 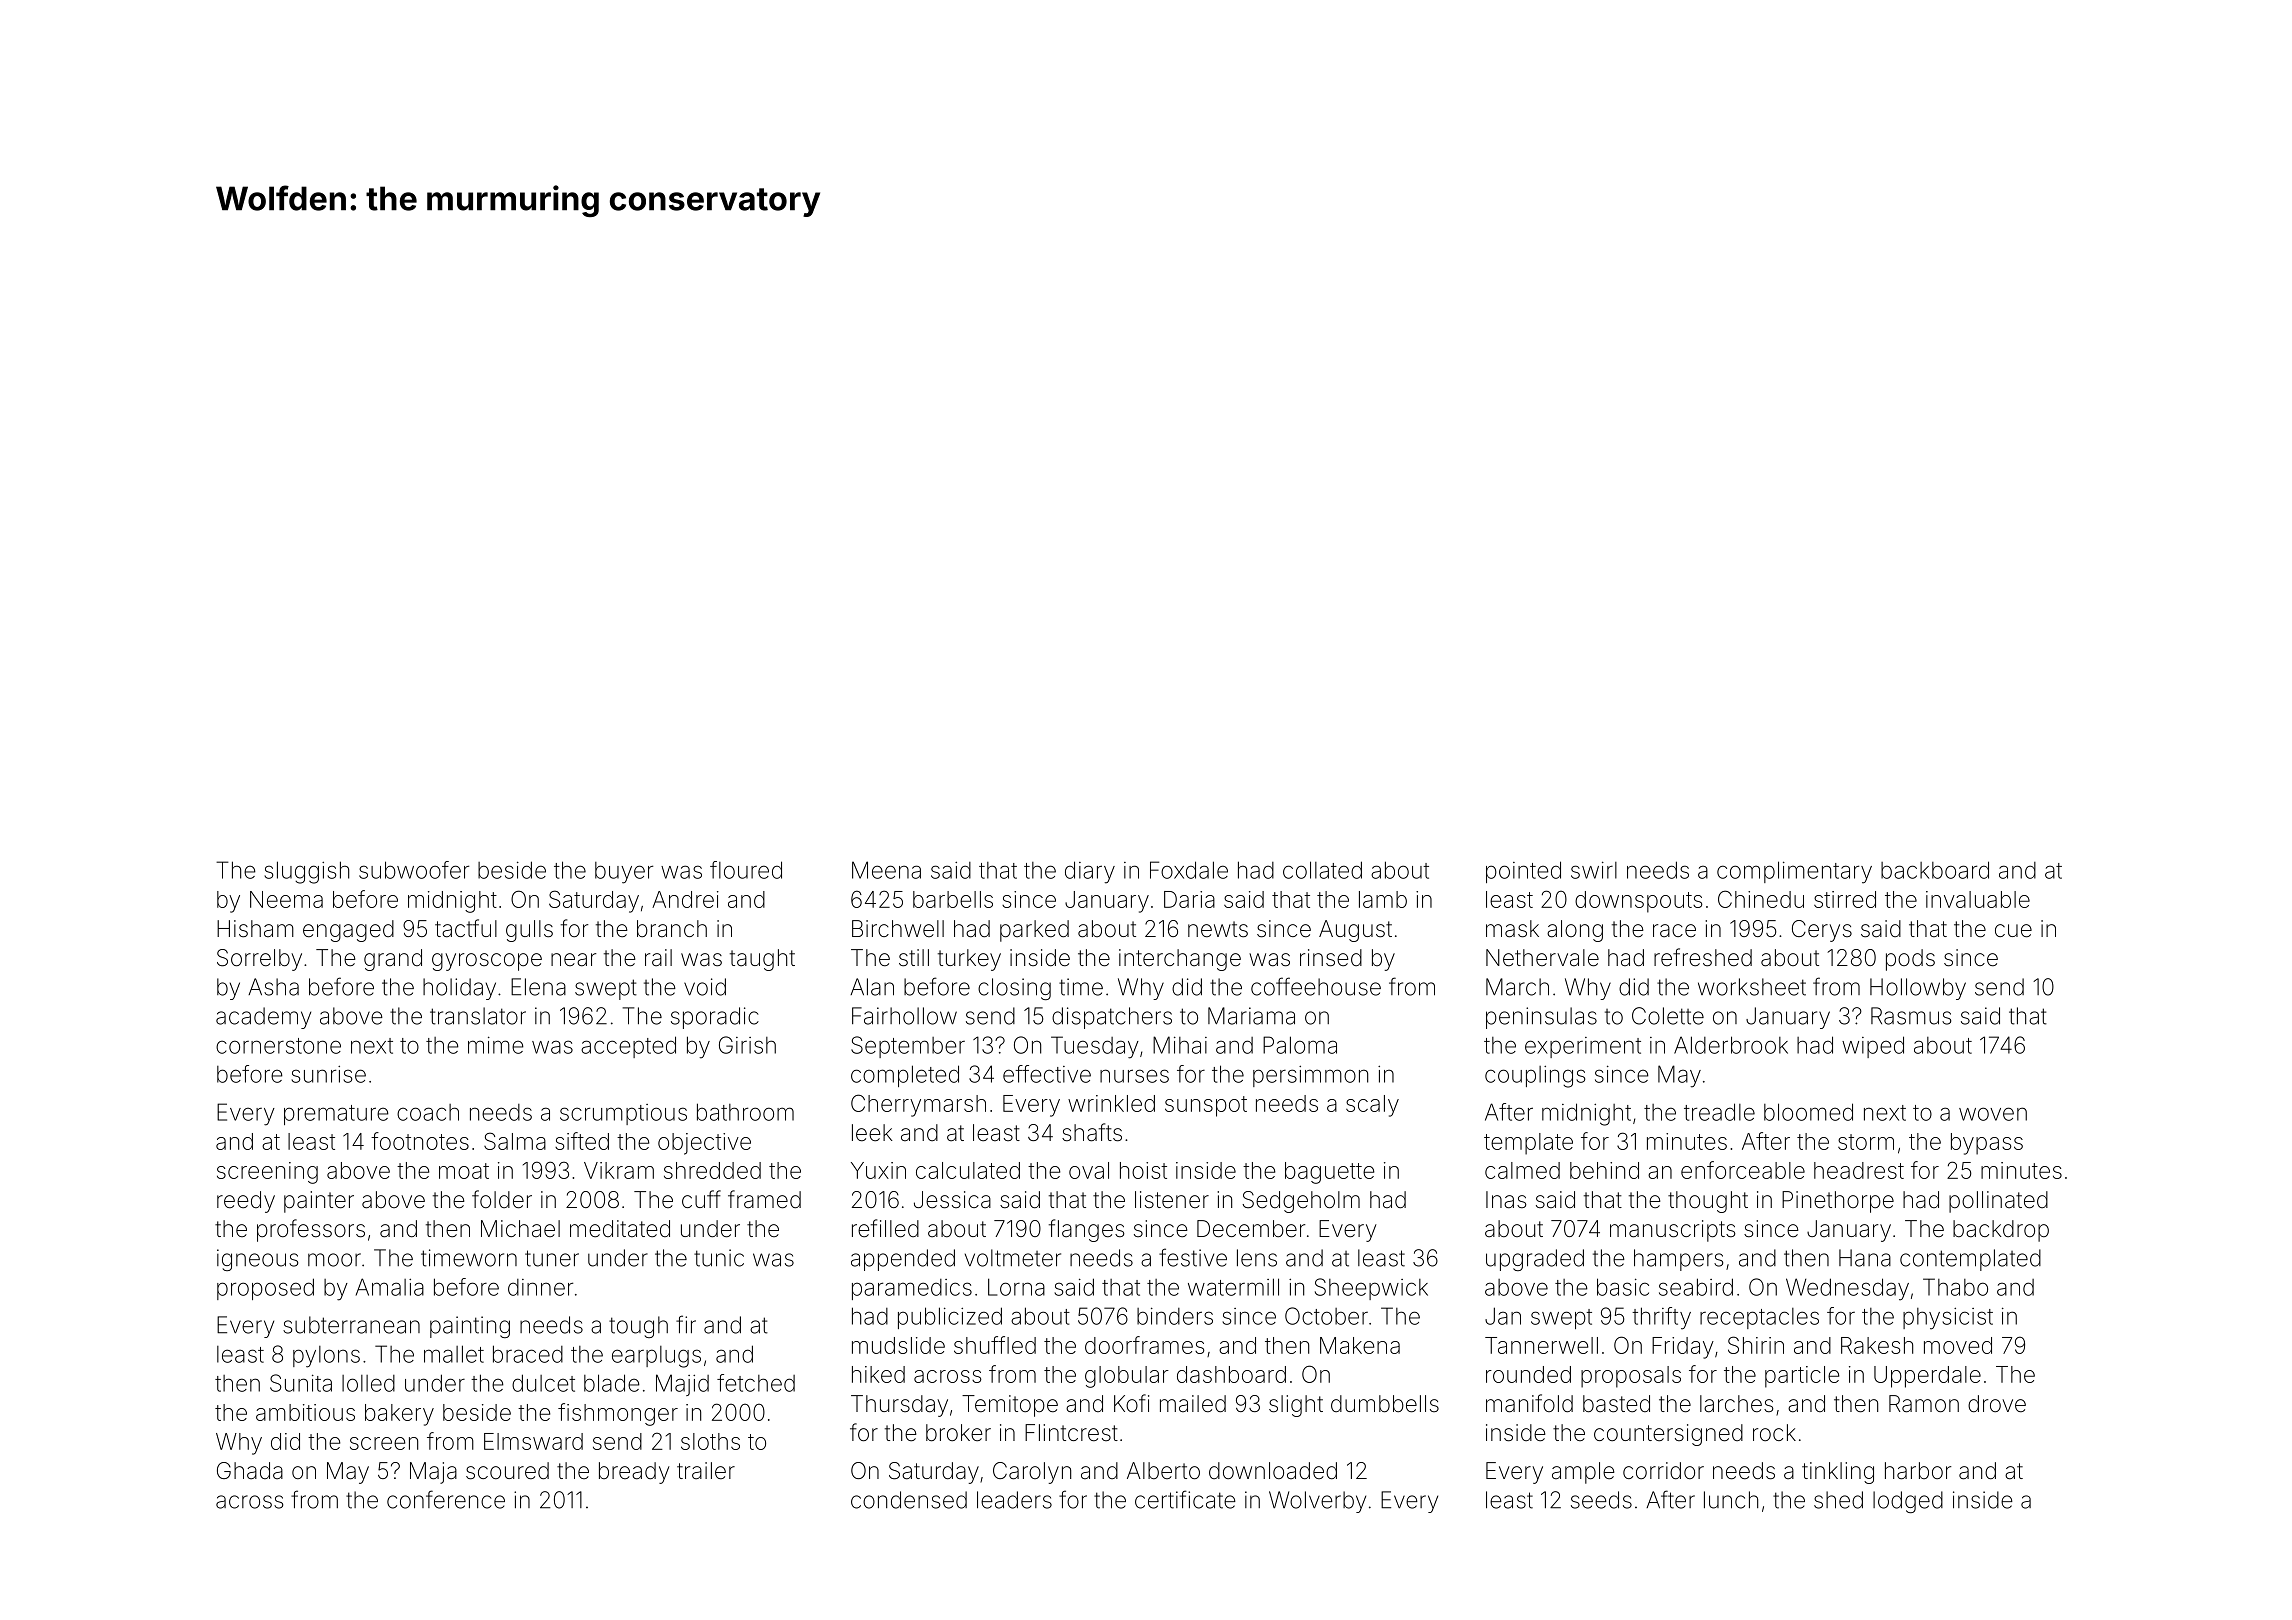 What do you see at coordinates (306, 872) in the screenshot?
I see `sluggish` at bounding box center [306, 872].
